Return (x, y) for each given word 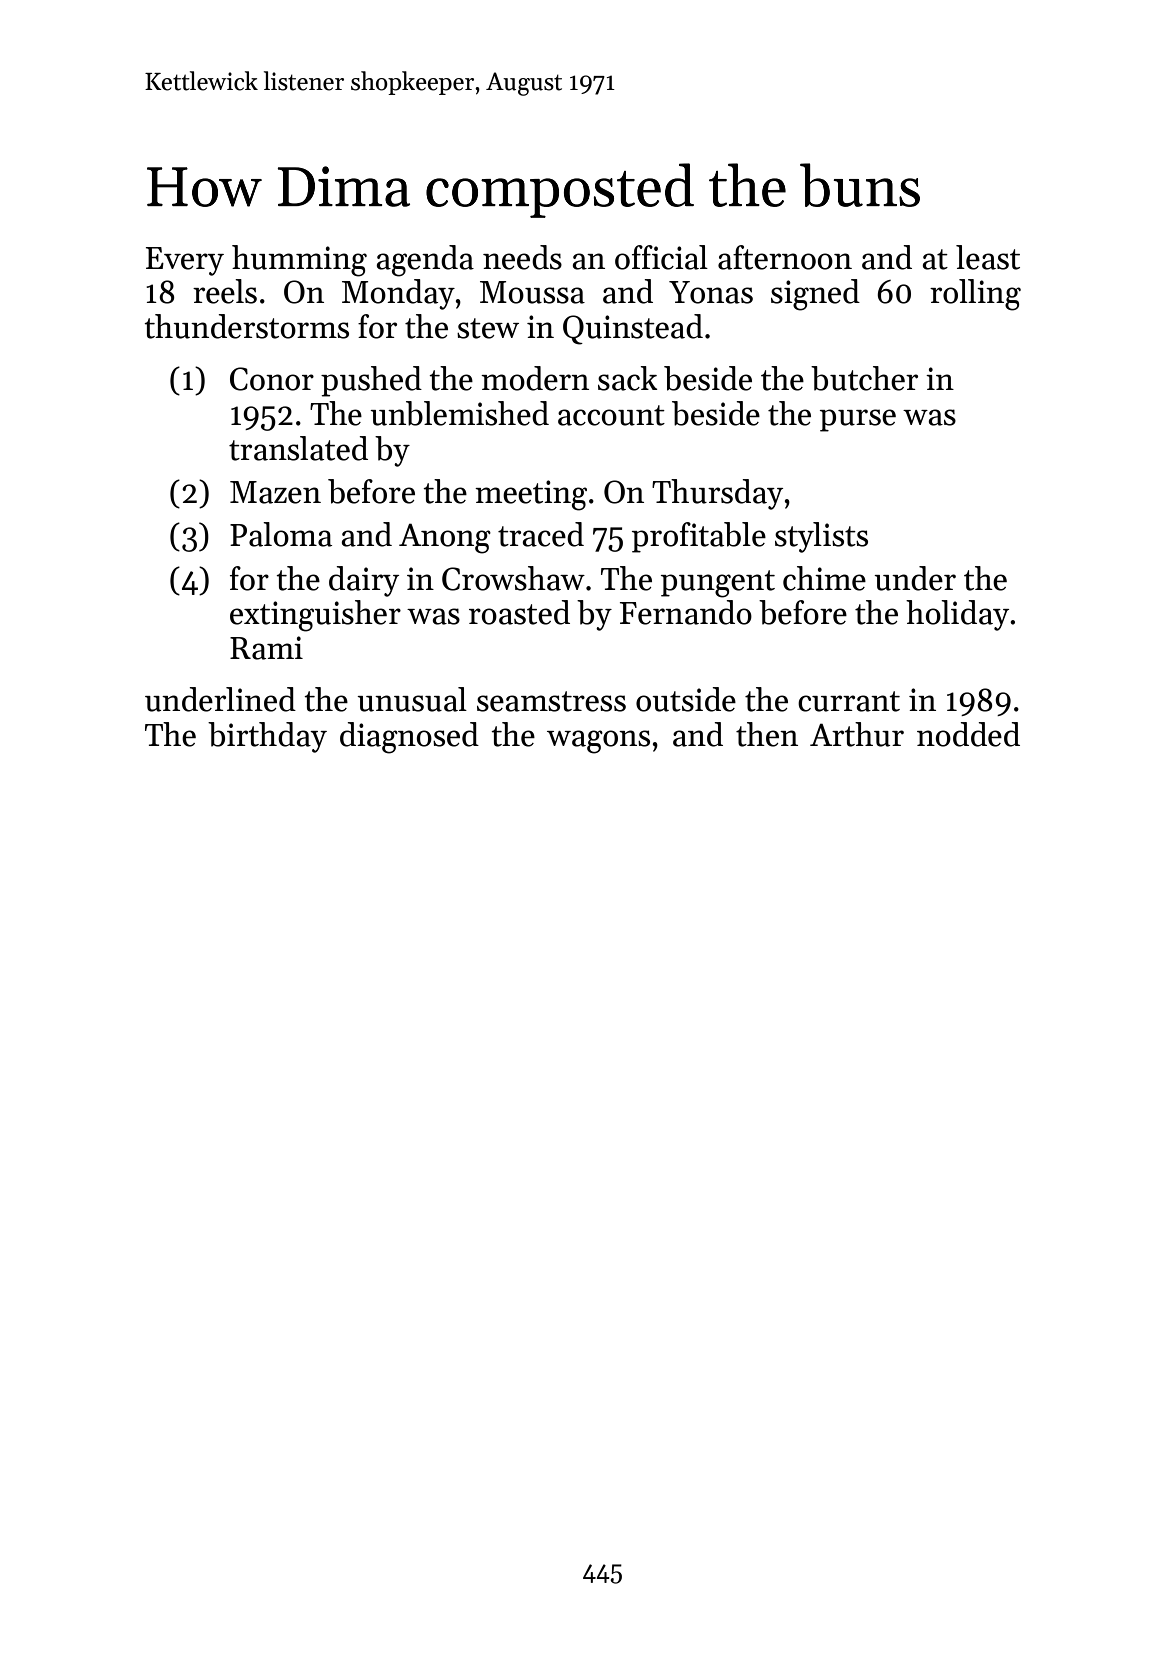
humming (299, 261)
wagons (598, 742)
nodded (968, 734)
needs (522, 257)
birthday (267, 737)
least (988, 257)
